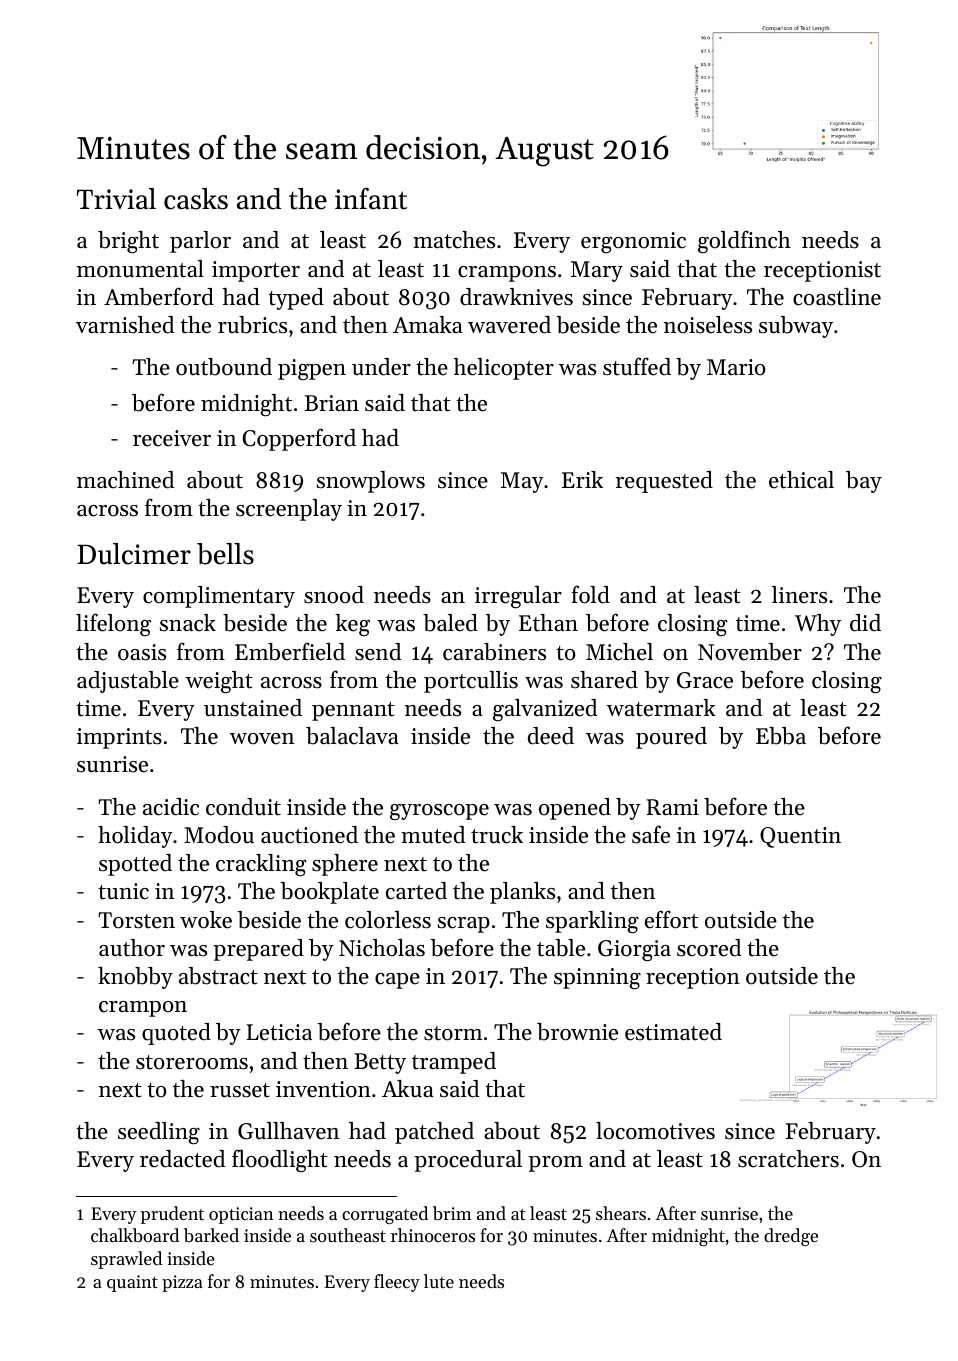 Image resolution: width=958 pixels, height=1361 pixels. Describe the element at coordinates (206, 920) in the screenshot. I see `woke` at that location.
